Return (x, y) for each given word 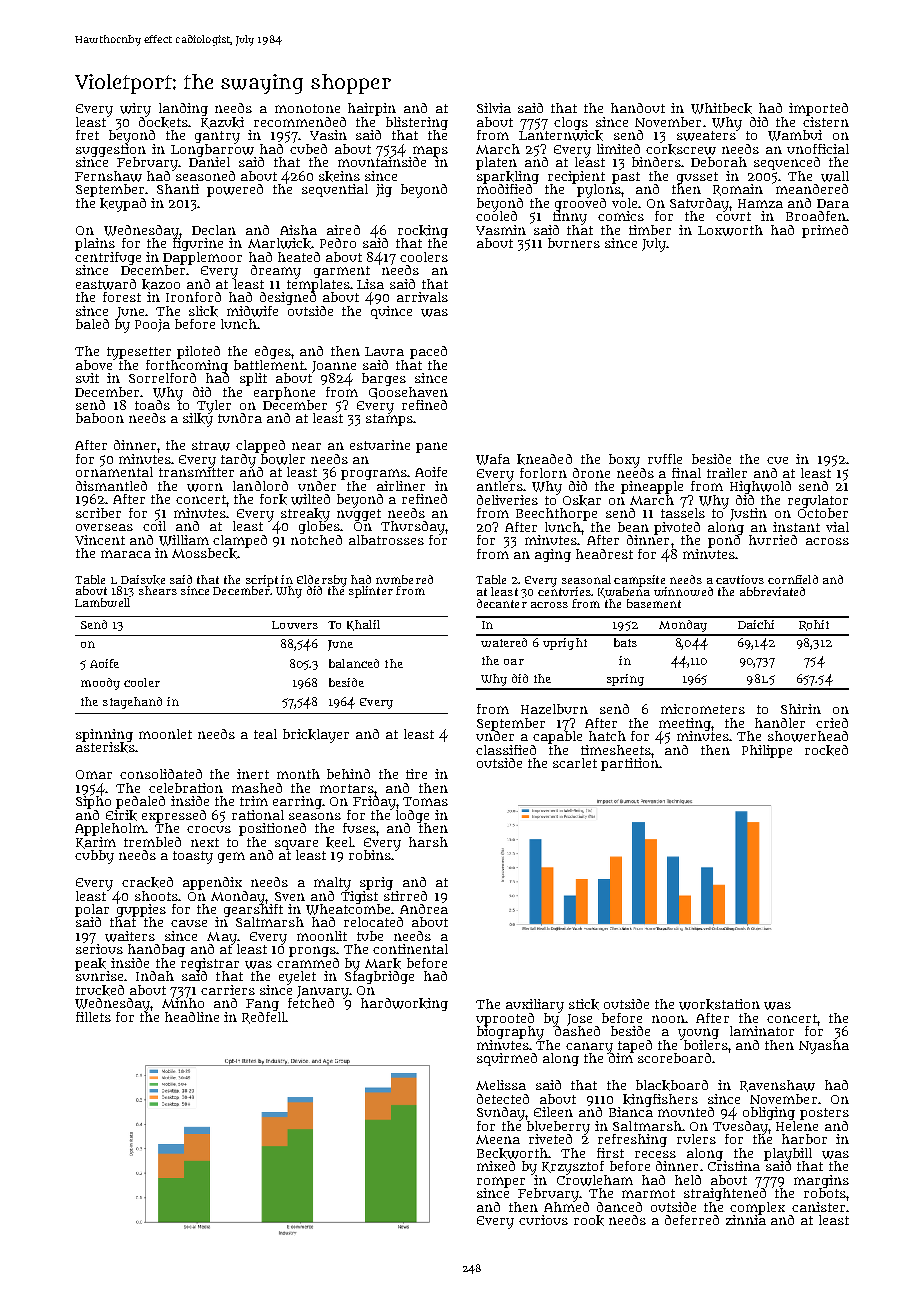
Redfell (264, 1018)
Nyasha (824, 1047)
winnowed (683, 591)
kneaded (544, 459)
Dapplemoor (202, 258)
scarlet (575, 763)
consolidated (161, 774)
